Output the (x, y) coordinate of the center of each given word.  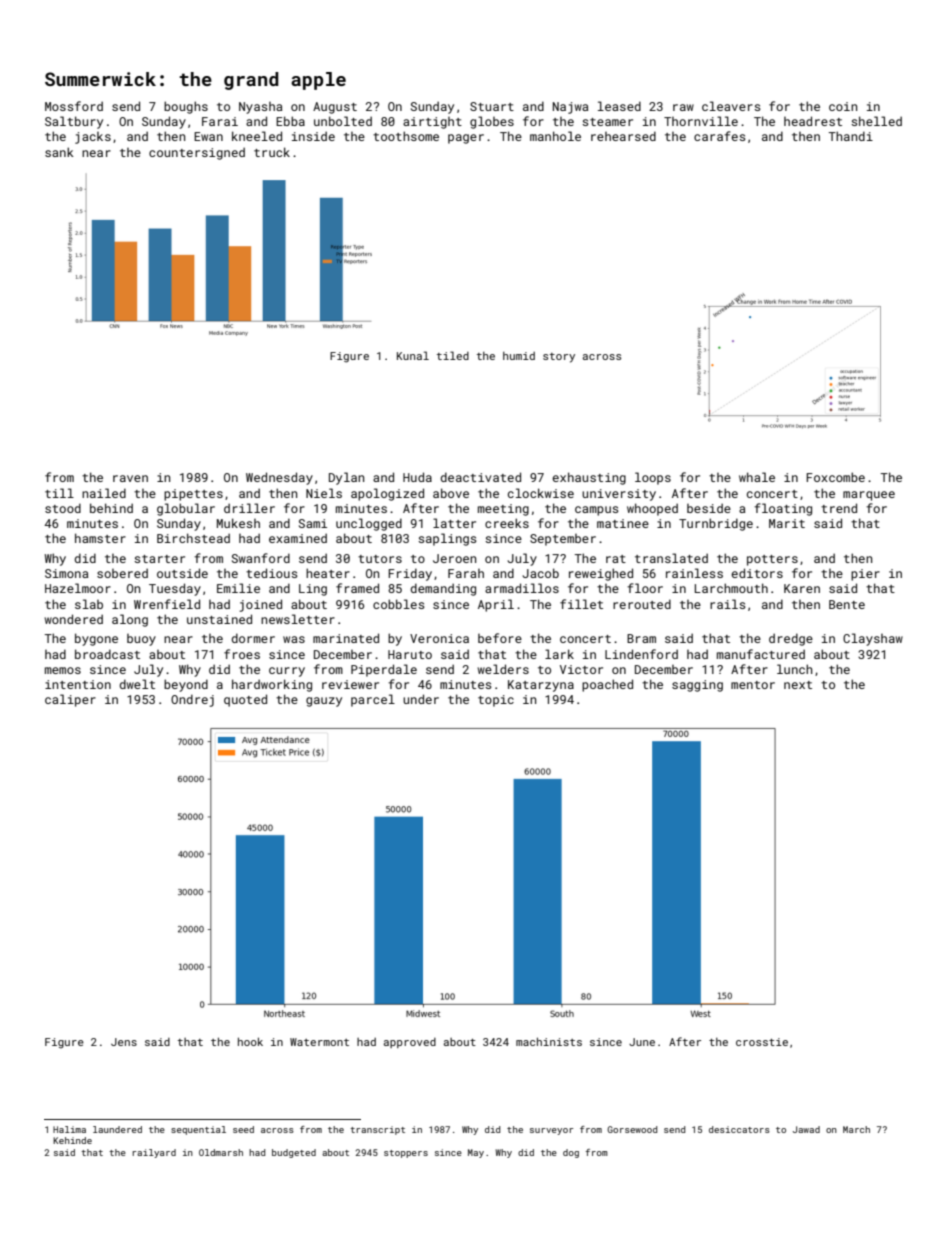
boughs (186, 107)
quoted (245, 700)
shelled (876, 121)
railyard (154, 1153)
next (798, 685)
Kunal (413, 355)
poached (607, 685)
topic (496, 701)
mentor (753, 685)
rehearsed (623, 136)
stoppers (406, 1154)
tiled (453, 355)
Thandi (851, 136)
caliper (70, 700)
